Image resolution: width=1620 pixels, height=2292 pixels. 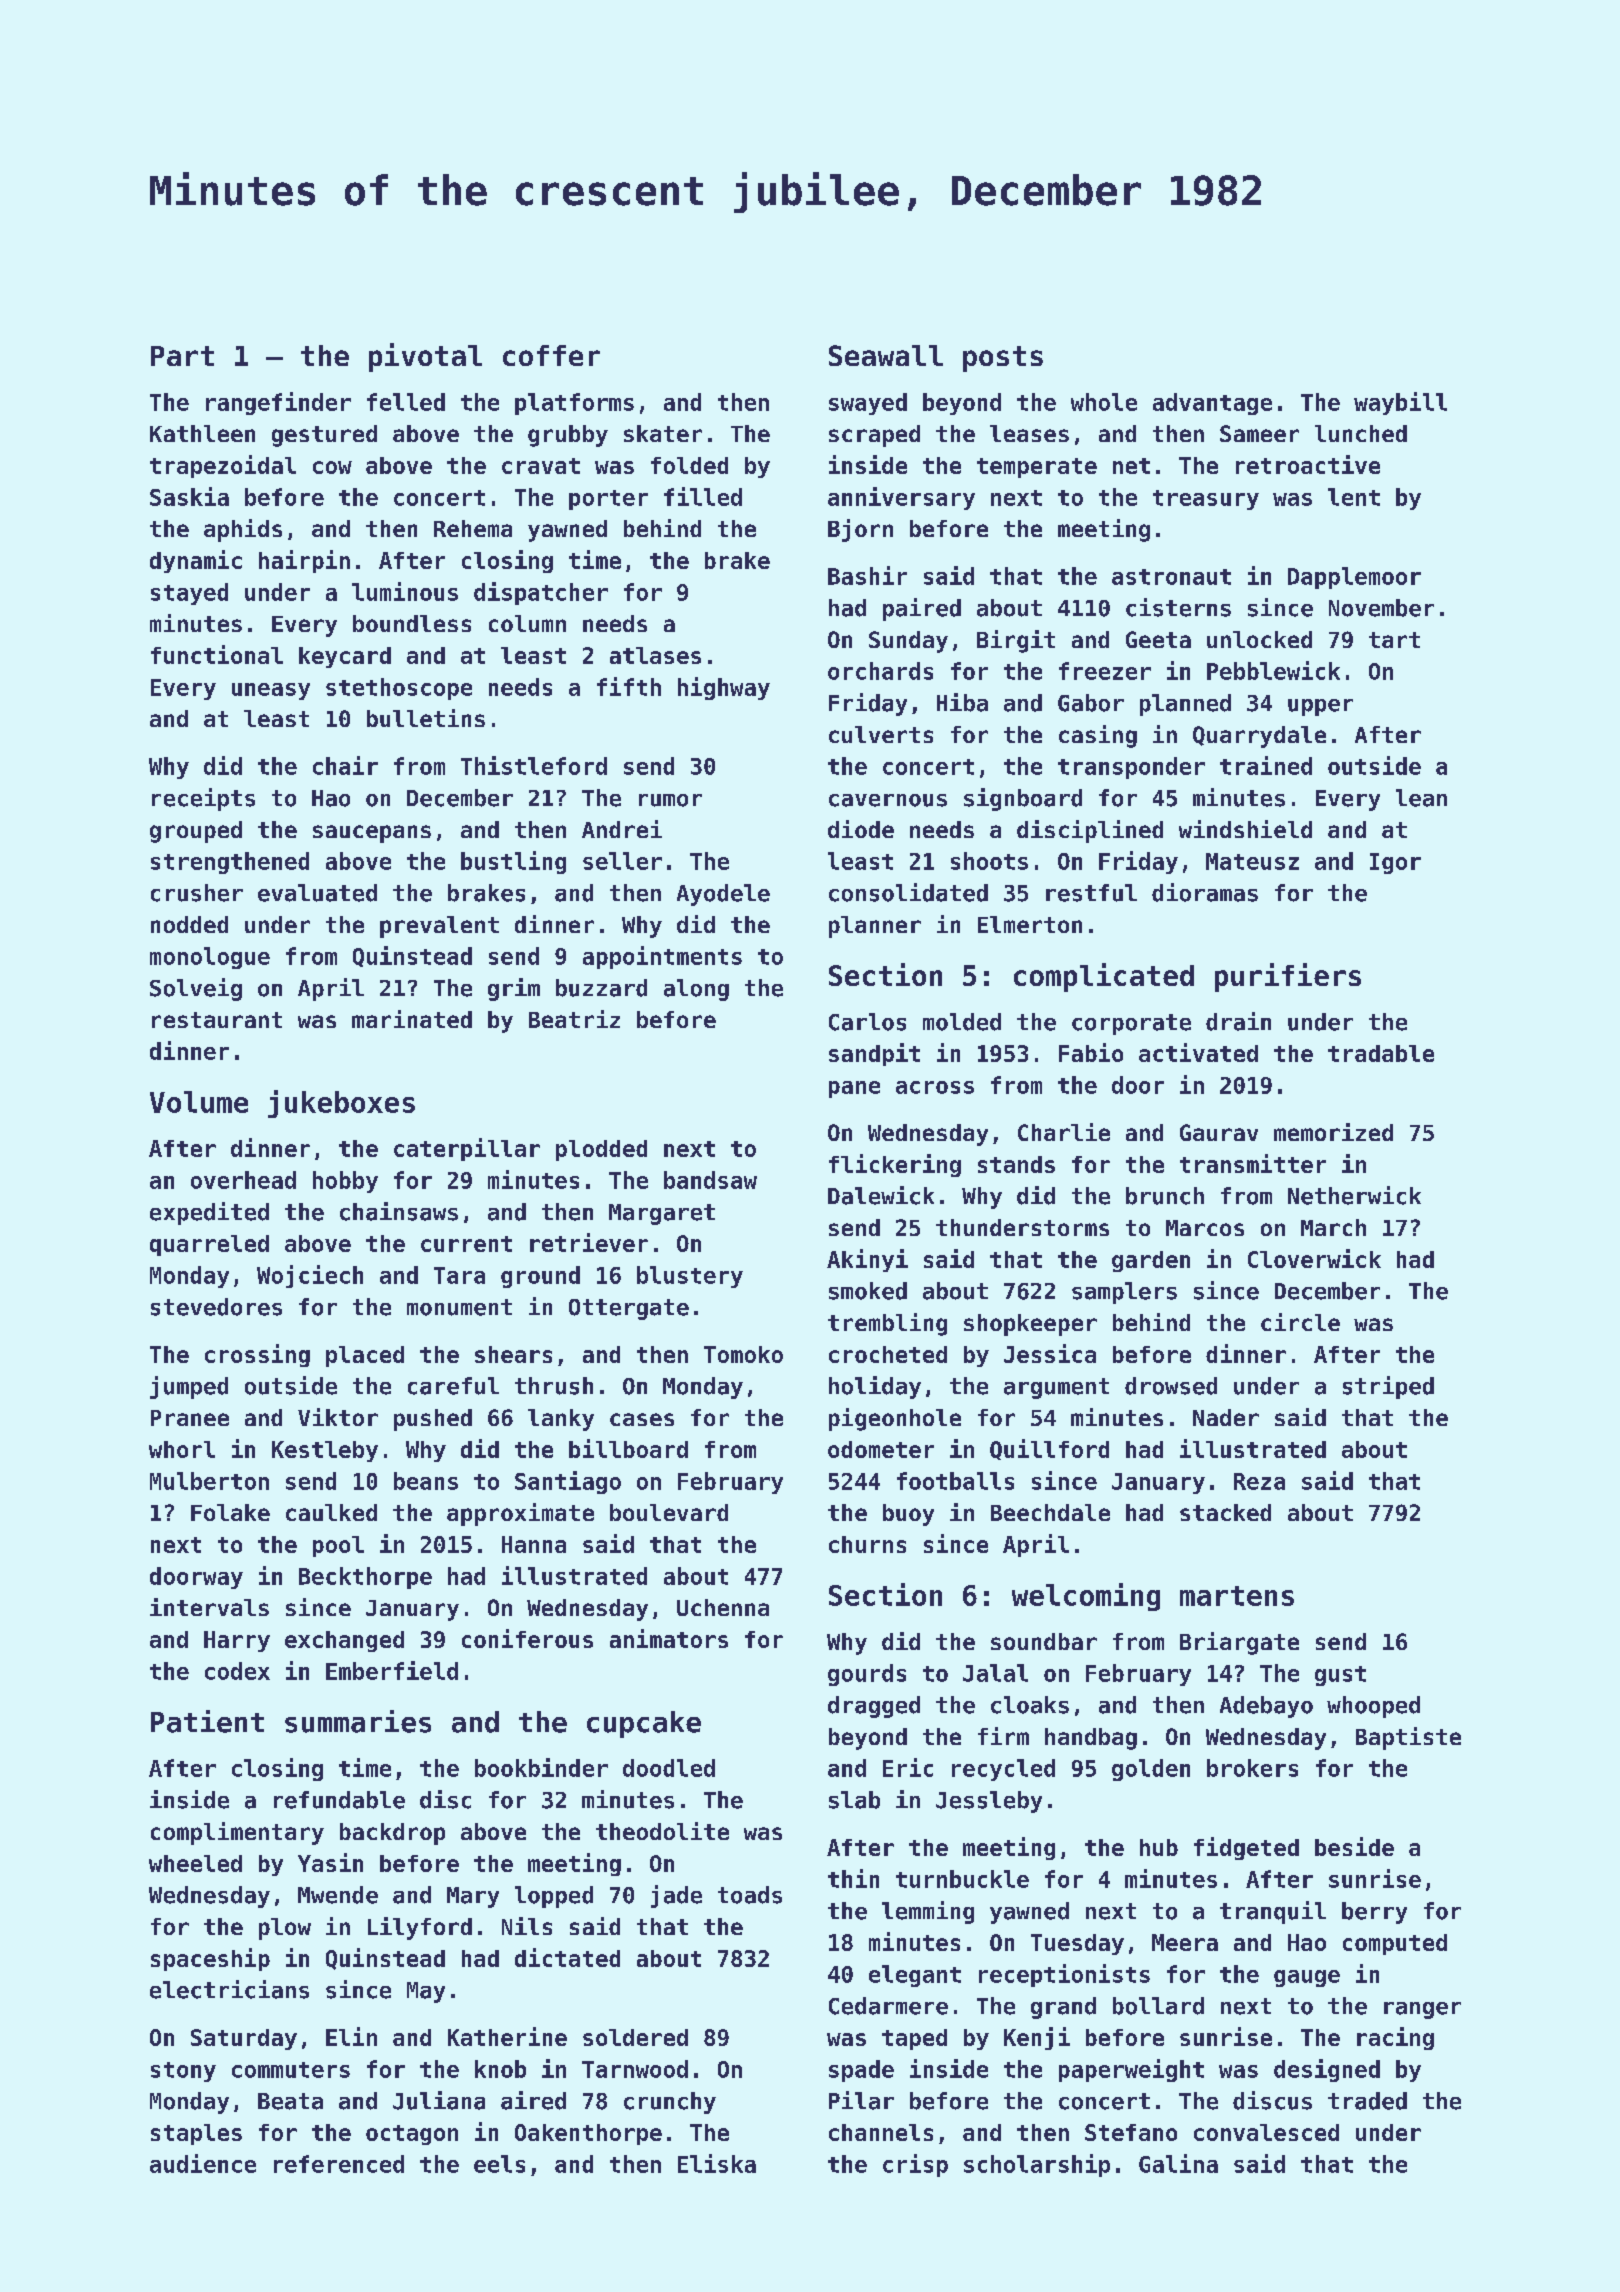 What do you see at coordinates (324, 436) in the document?
I see `gestured` at bounding box center [324, 436].
